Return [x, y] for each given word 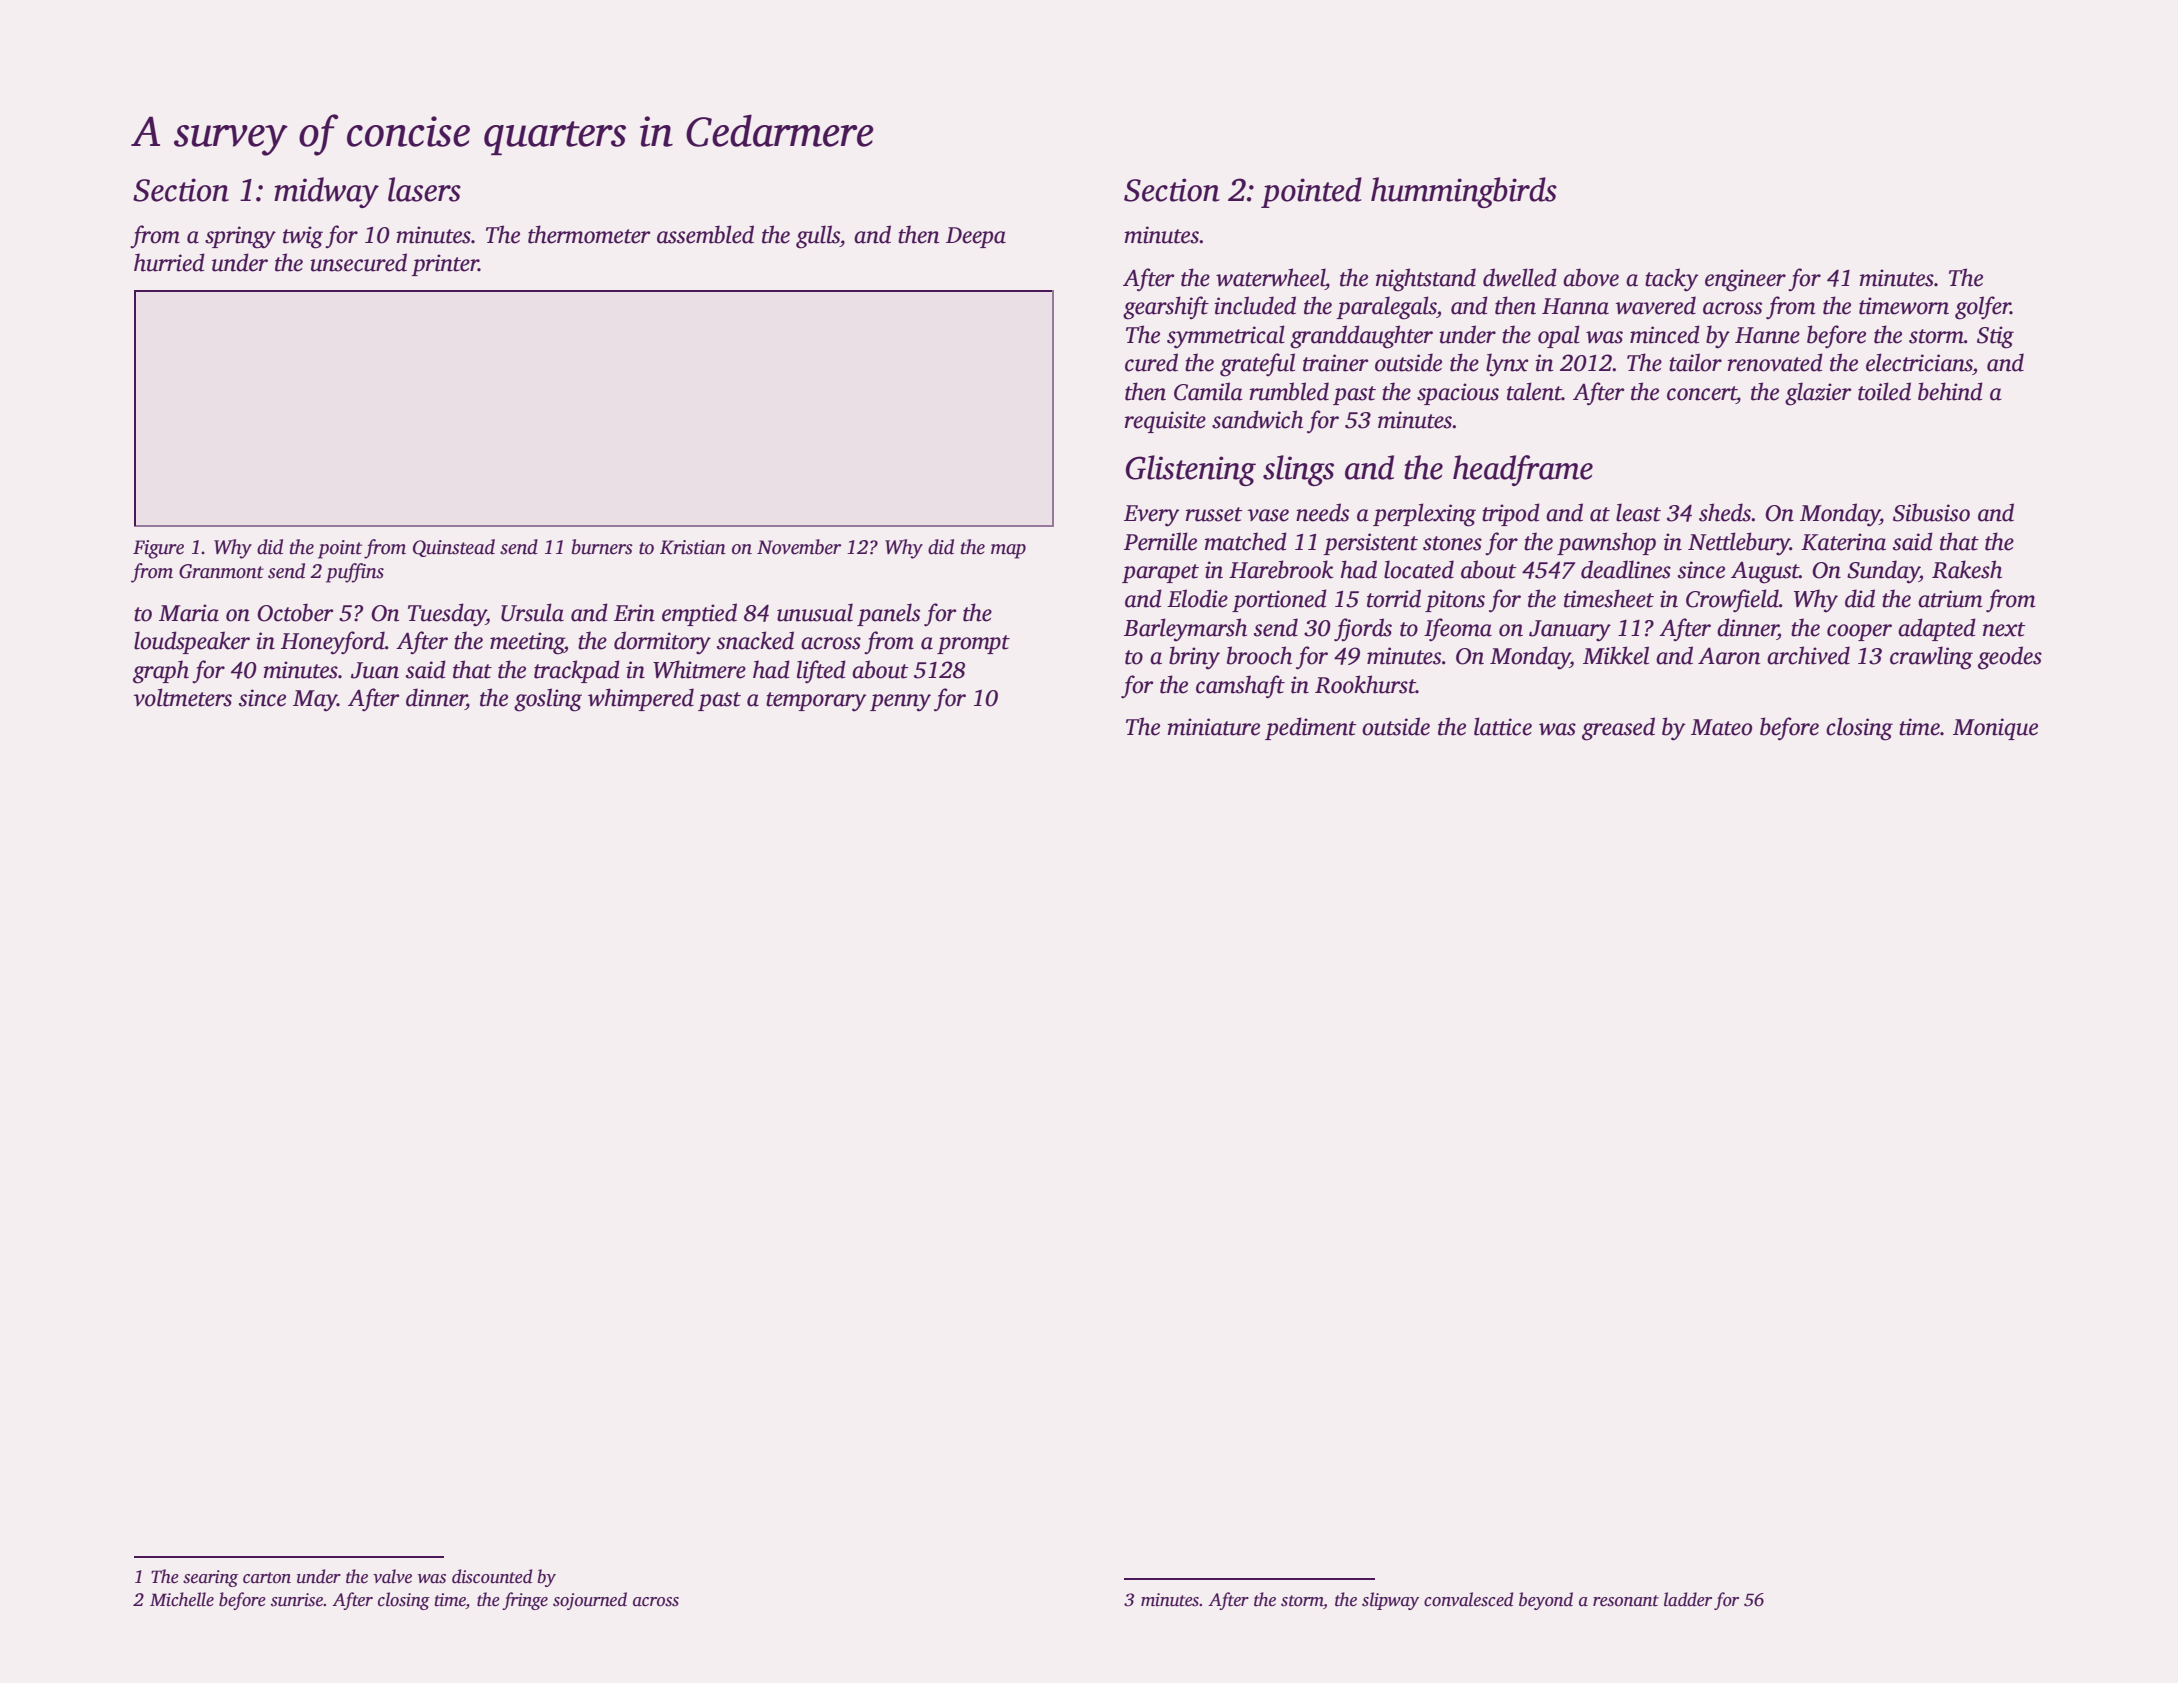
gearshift [1166, 308]
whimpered [641, 699]
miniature [1213, 727]
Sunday [1883, 572]
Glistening [1191, 470]
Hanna [1575, 306]
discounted [492, 1576]
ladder [1688, 1599]
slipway [1390, 1601]
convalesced [1468, 1599]
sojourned [590, 1601]
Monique [1995, 729]
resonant [1626, 1601]
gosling [548, 700]
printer [445, 265]
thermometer [589, 234]
